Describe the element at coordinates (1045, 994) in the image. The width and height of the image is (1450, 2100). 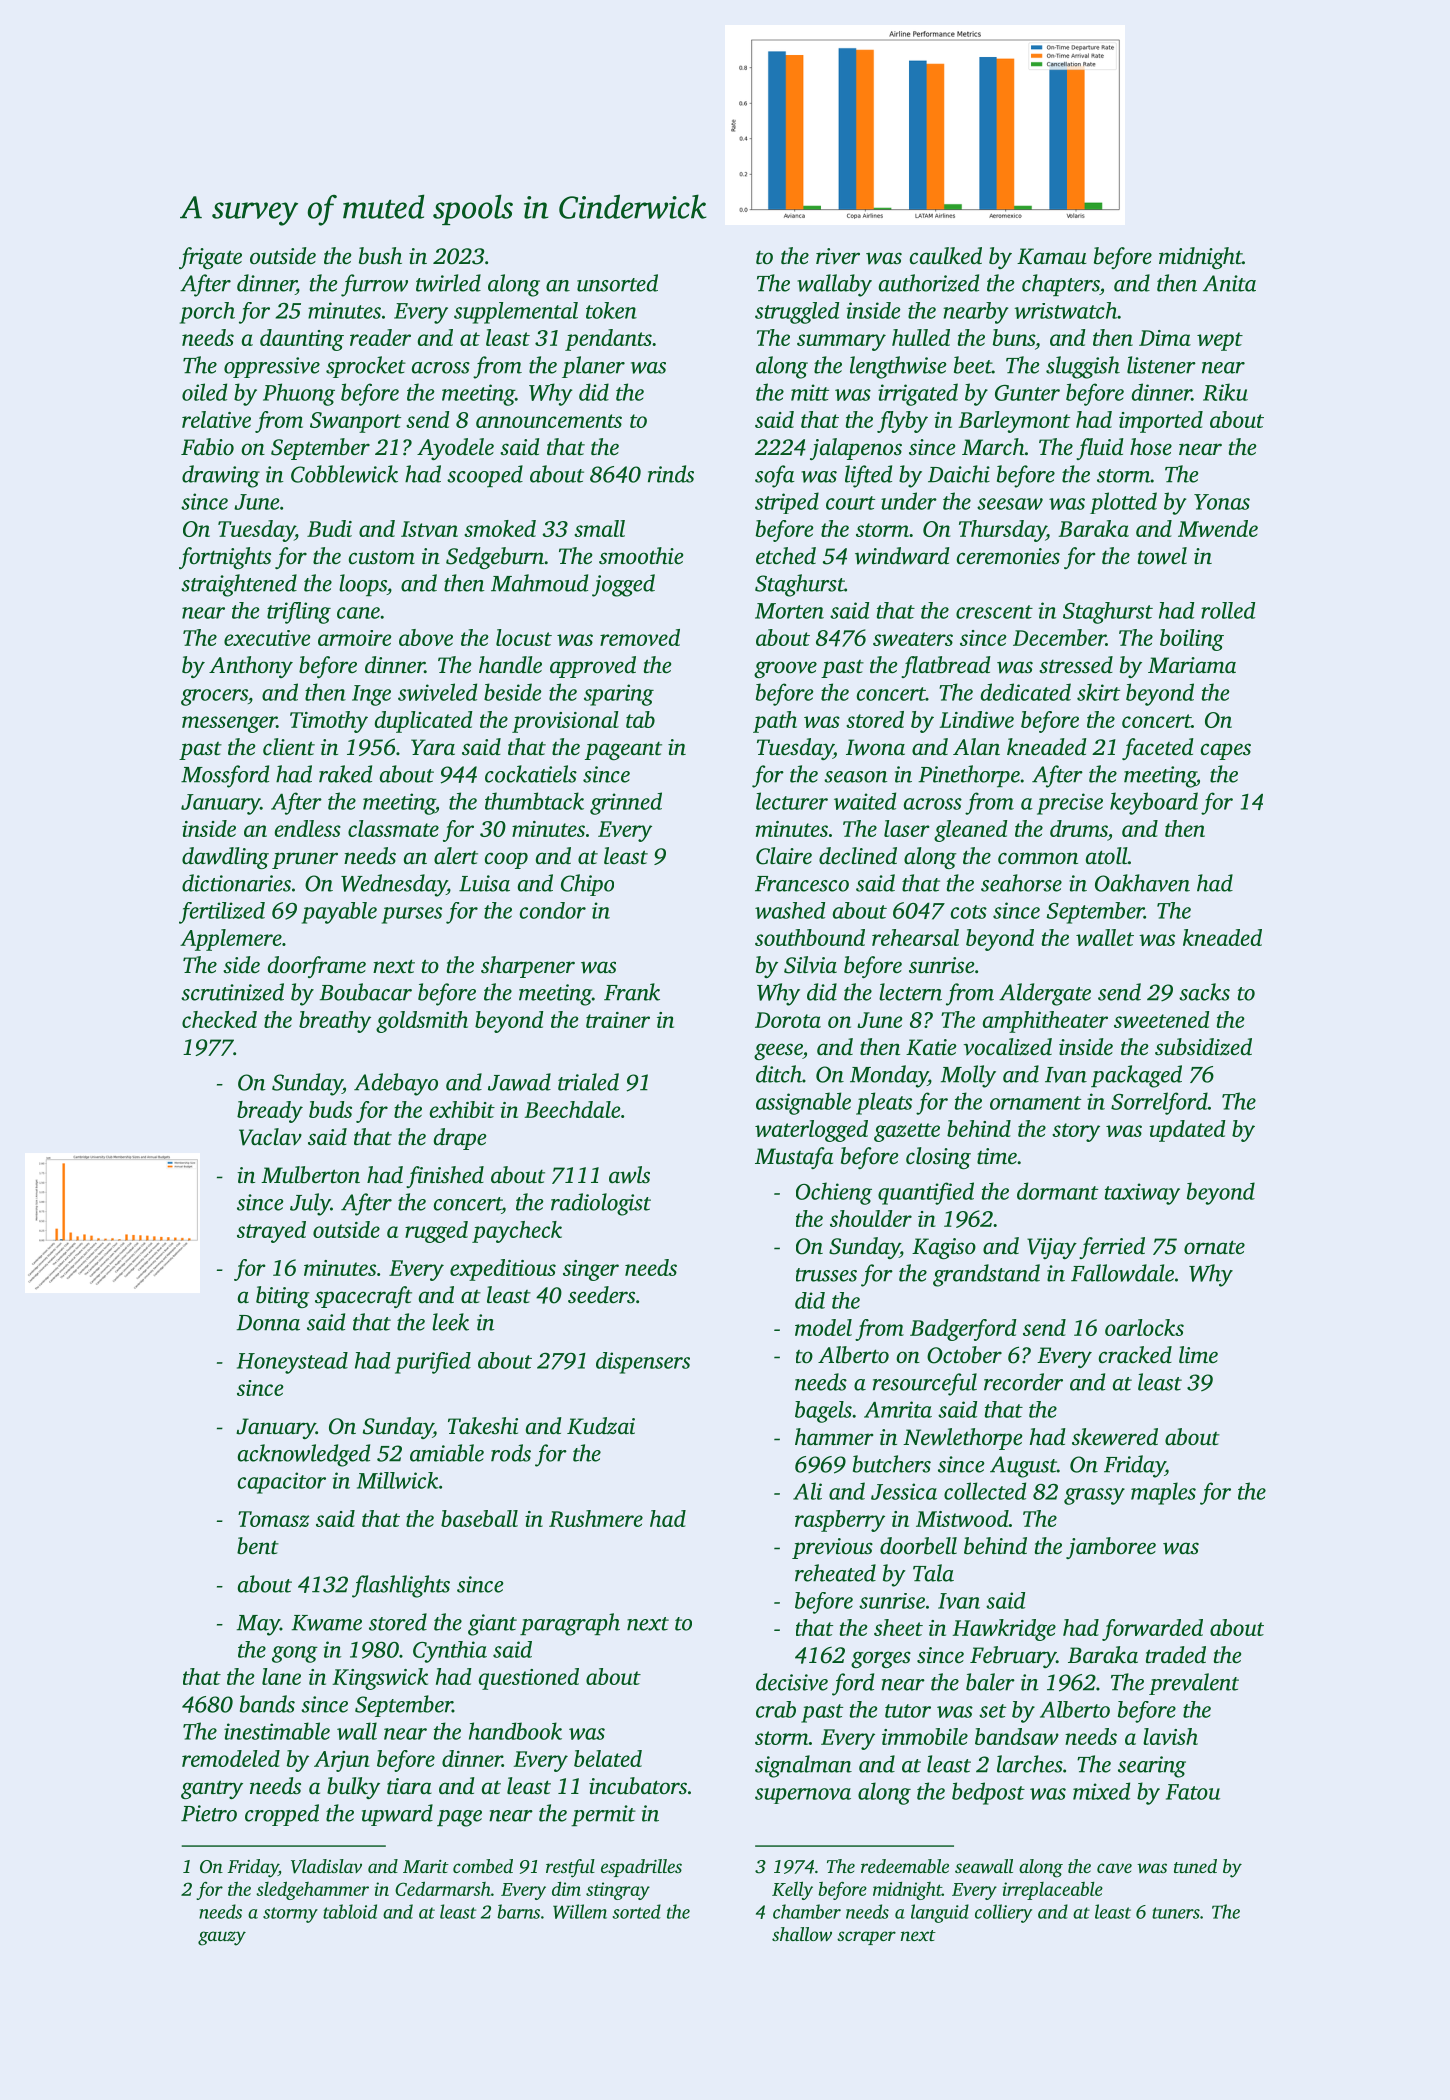
I see `Aldergate` at that location.
